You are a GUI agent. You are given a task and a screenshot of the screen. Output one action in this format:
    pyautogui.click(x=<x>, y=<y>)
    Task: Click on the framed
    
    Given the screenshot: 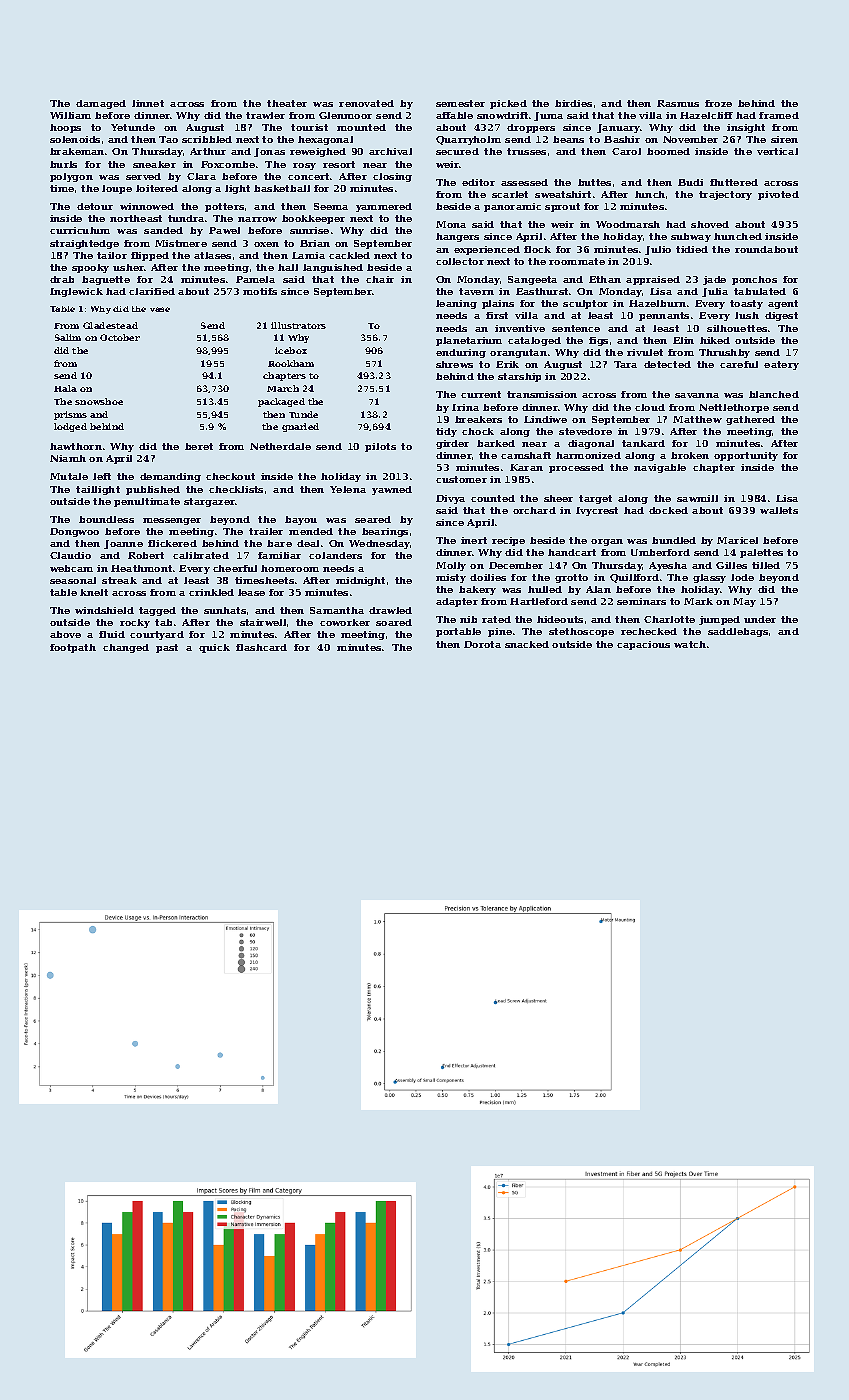 What is the action you would take?
    pyautogui.click(x=779, y=115)
